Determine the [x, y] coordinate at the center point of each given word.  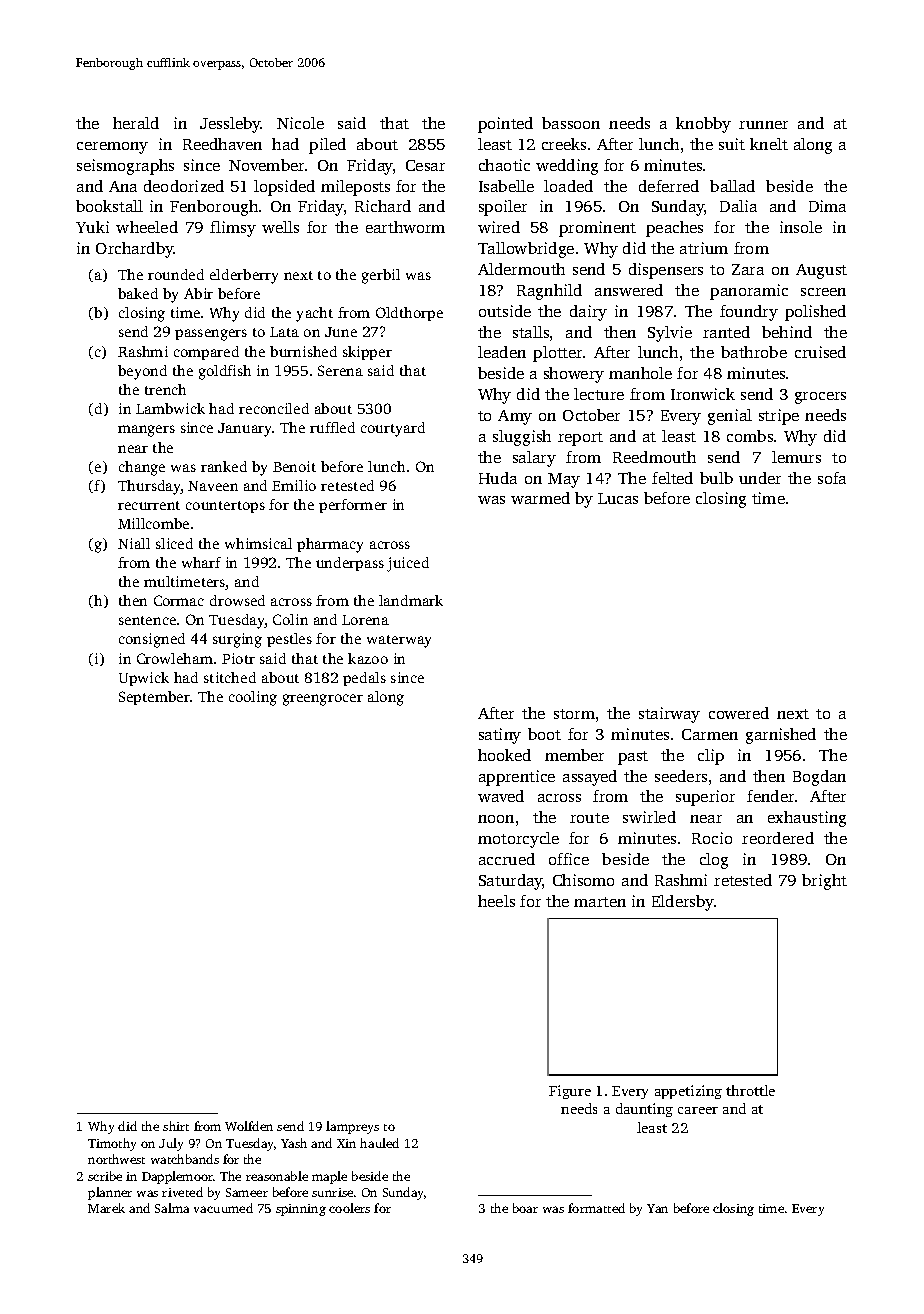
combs [750, 436]
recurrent [149, 505]
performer [353, 506]
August [821, 271]
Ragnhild [549, 292]
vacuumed [223, 1208]
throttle [750, 1090]
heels [496, 901]
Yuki [92, 227]
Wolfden [249, 1126]
